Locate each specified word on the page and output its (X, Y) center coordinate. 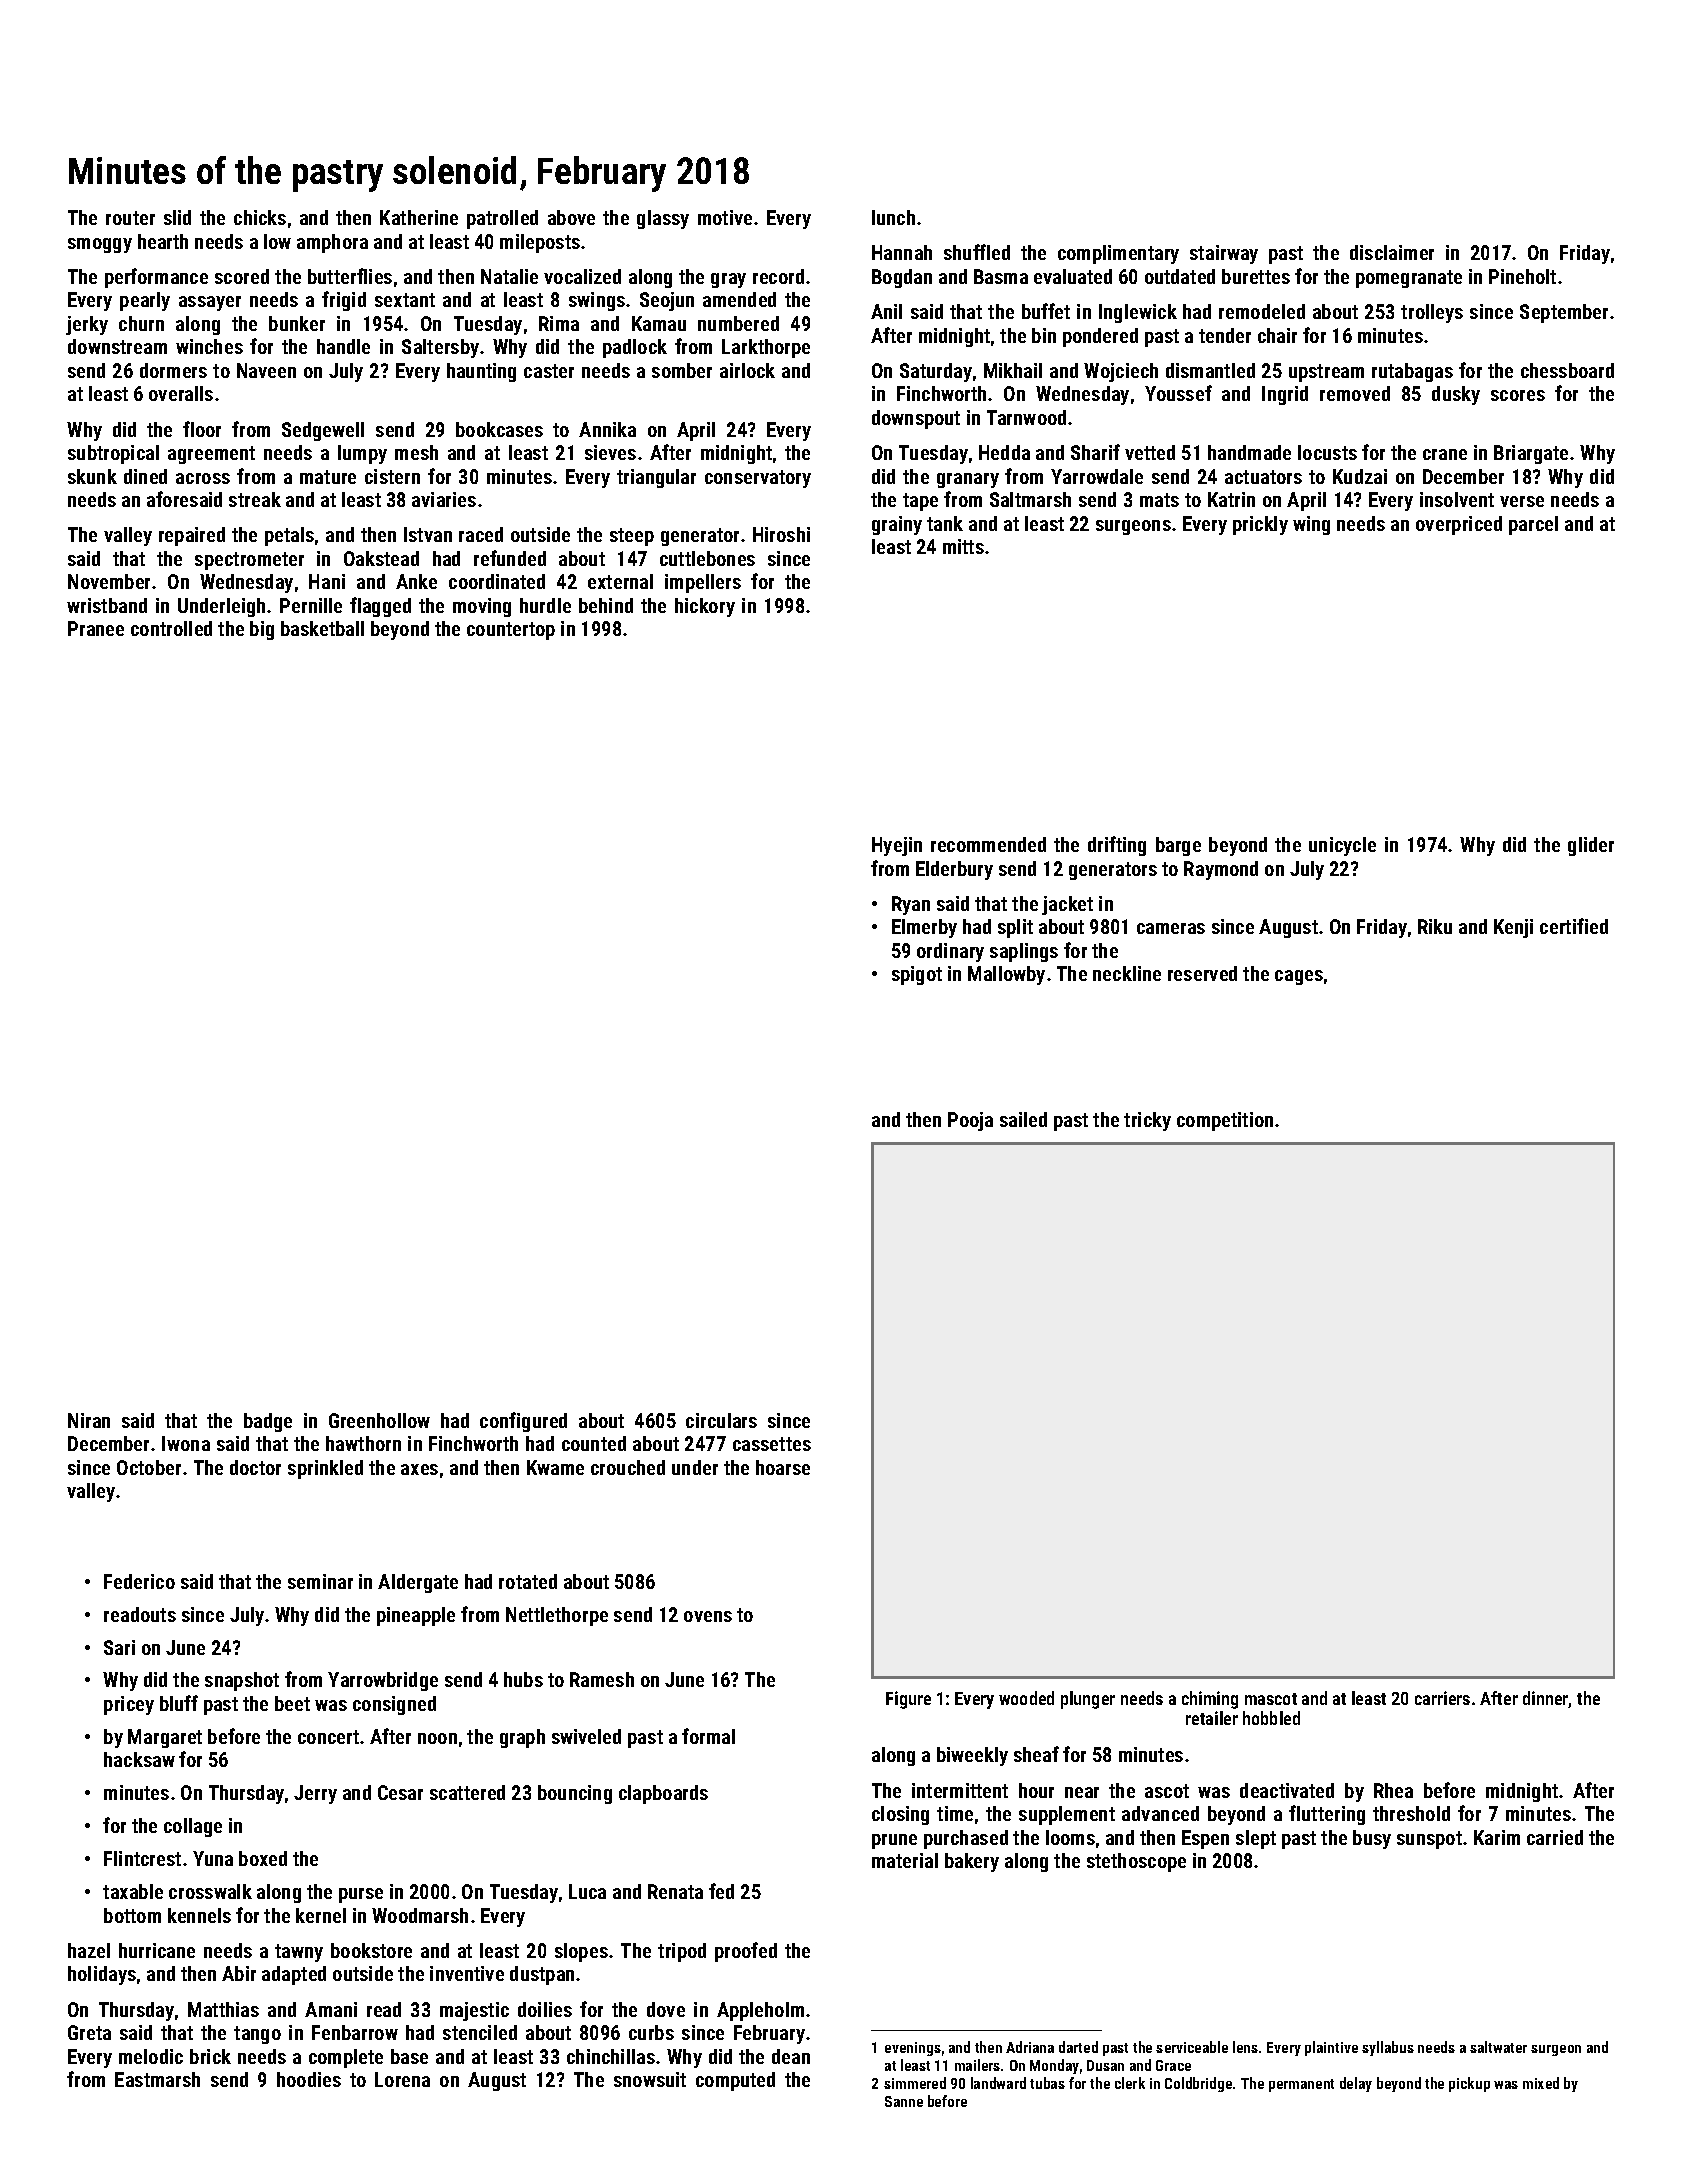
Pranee (96, 628)
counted (594, 1443)
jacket (1067, 905)
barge (1178, 846)
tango (257, 2035)
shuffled (977, 252)
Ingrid (1285, 395)
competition (1225, 1121)
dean (791, 2056)
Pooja (970, 1121)
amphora (332, 243)
